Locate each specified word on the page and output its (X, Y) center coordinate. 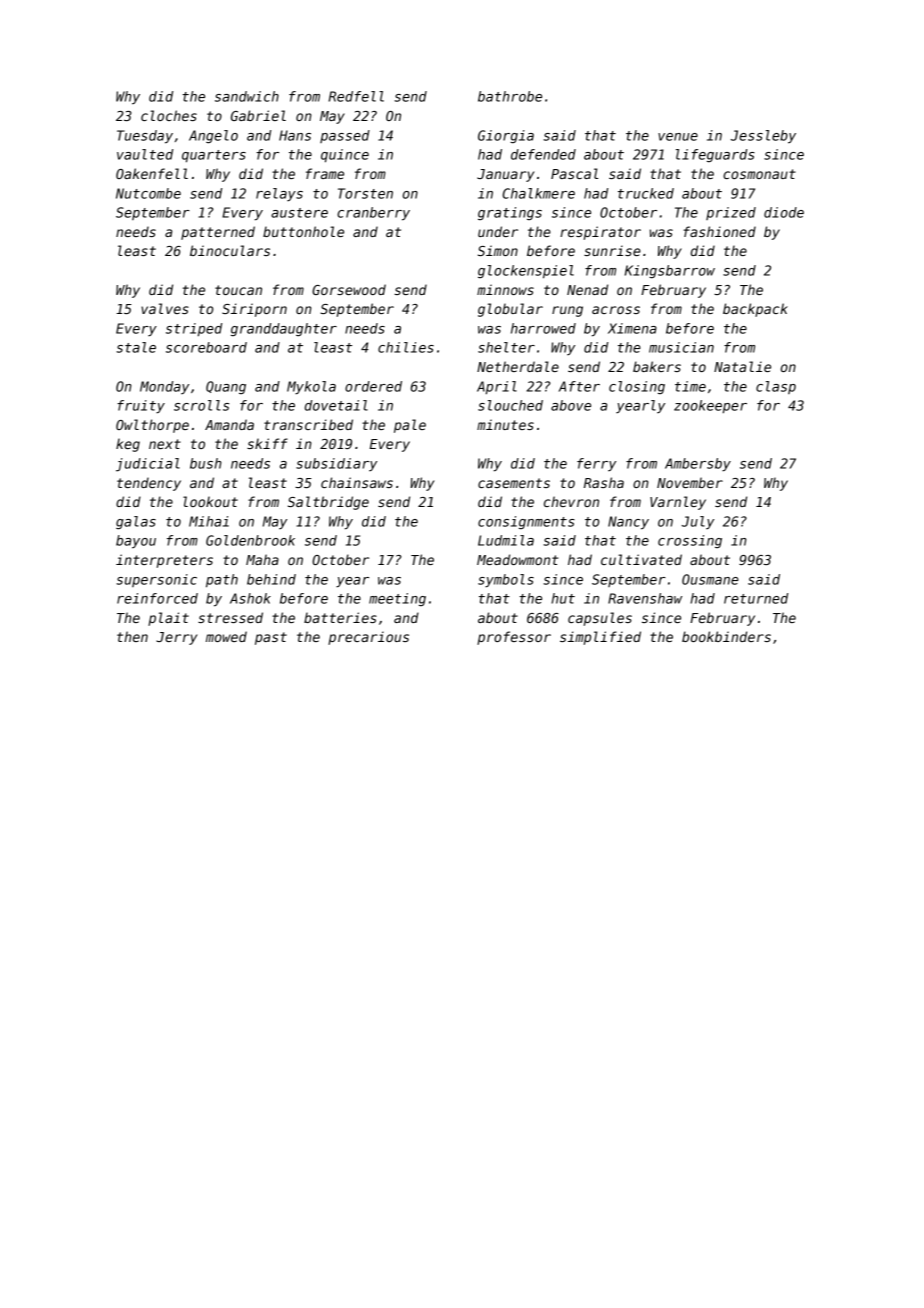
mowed (226, 636)
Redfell (356, 96)
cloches (169, 115)
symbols (506, 581)
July (698, 522)
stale (136, 347)
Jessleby (763, 137)
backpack (755, 310)
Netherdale (518, 366)
